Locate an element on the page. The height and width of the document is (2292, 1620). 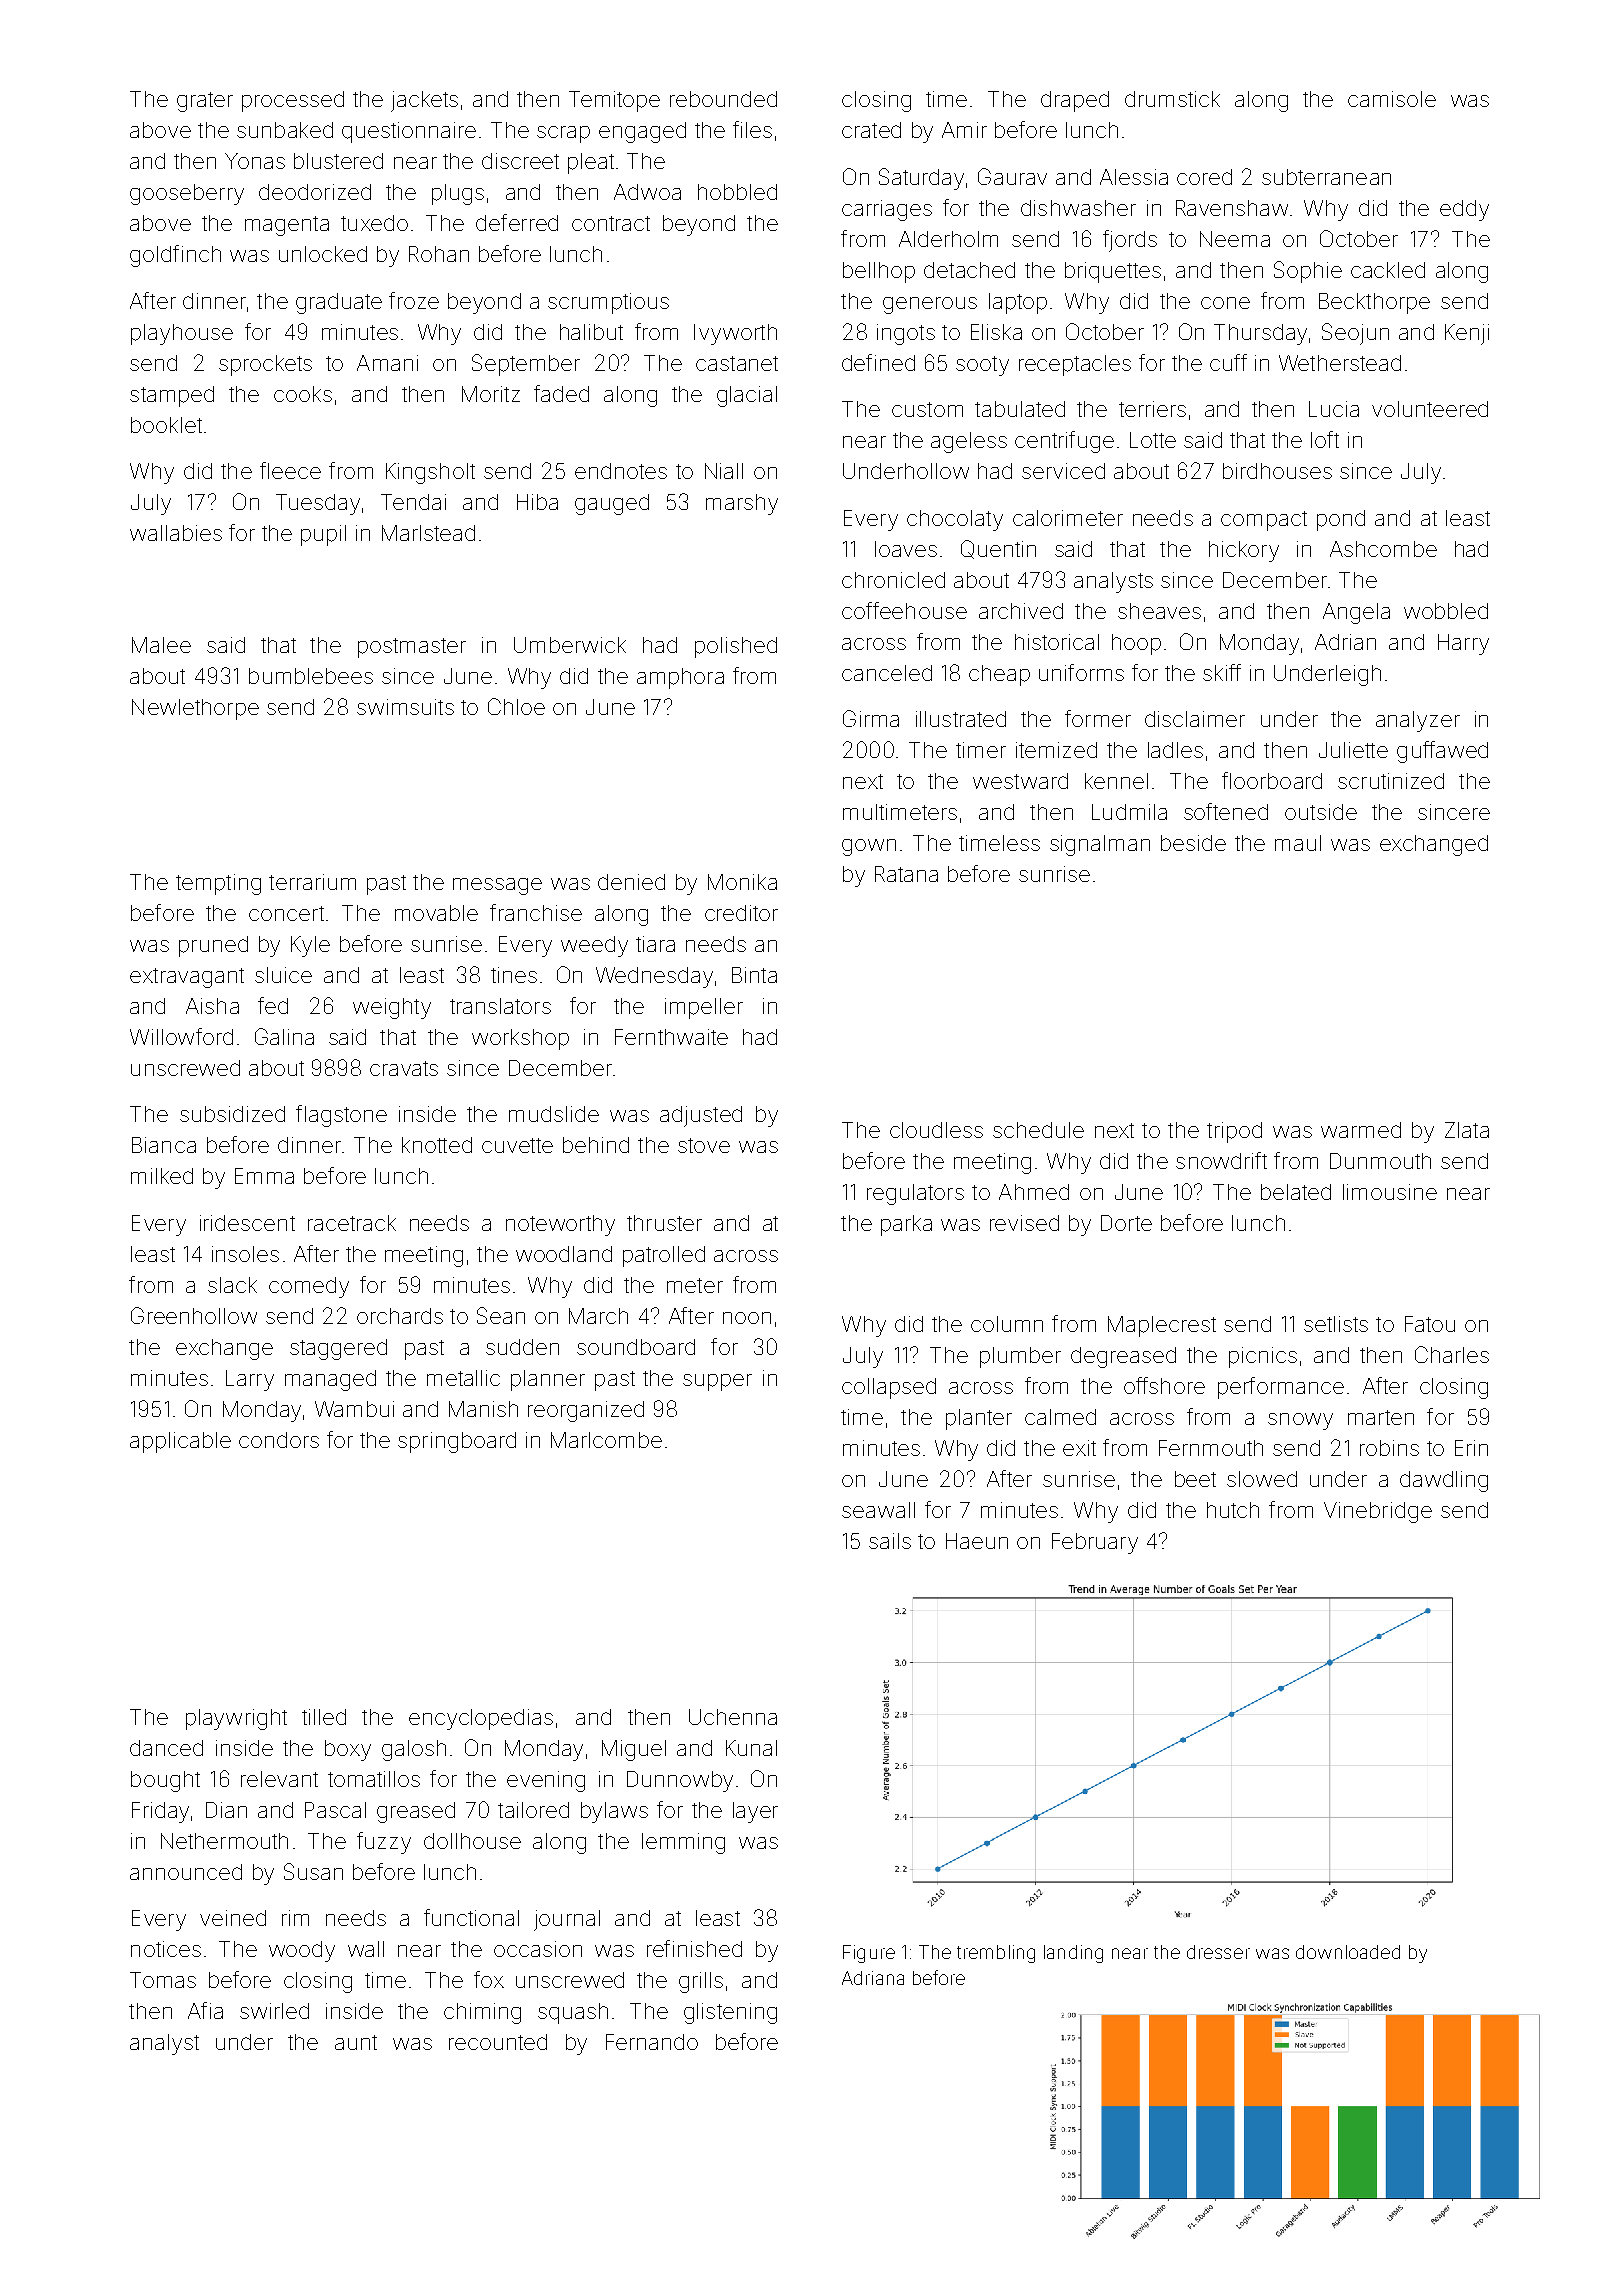
deodorized is located at coordinates (315, 192).
